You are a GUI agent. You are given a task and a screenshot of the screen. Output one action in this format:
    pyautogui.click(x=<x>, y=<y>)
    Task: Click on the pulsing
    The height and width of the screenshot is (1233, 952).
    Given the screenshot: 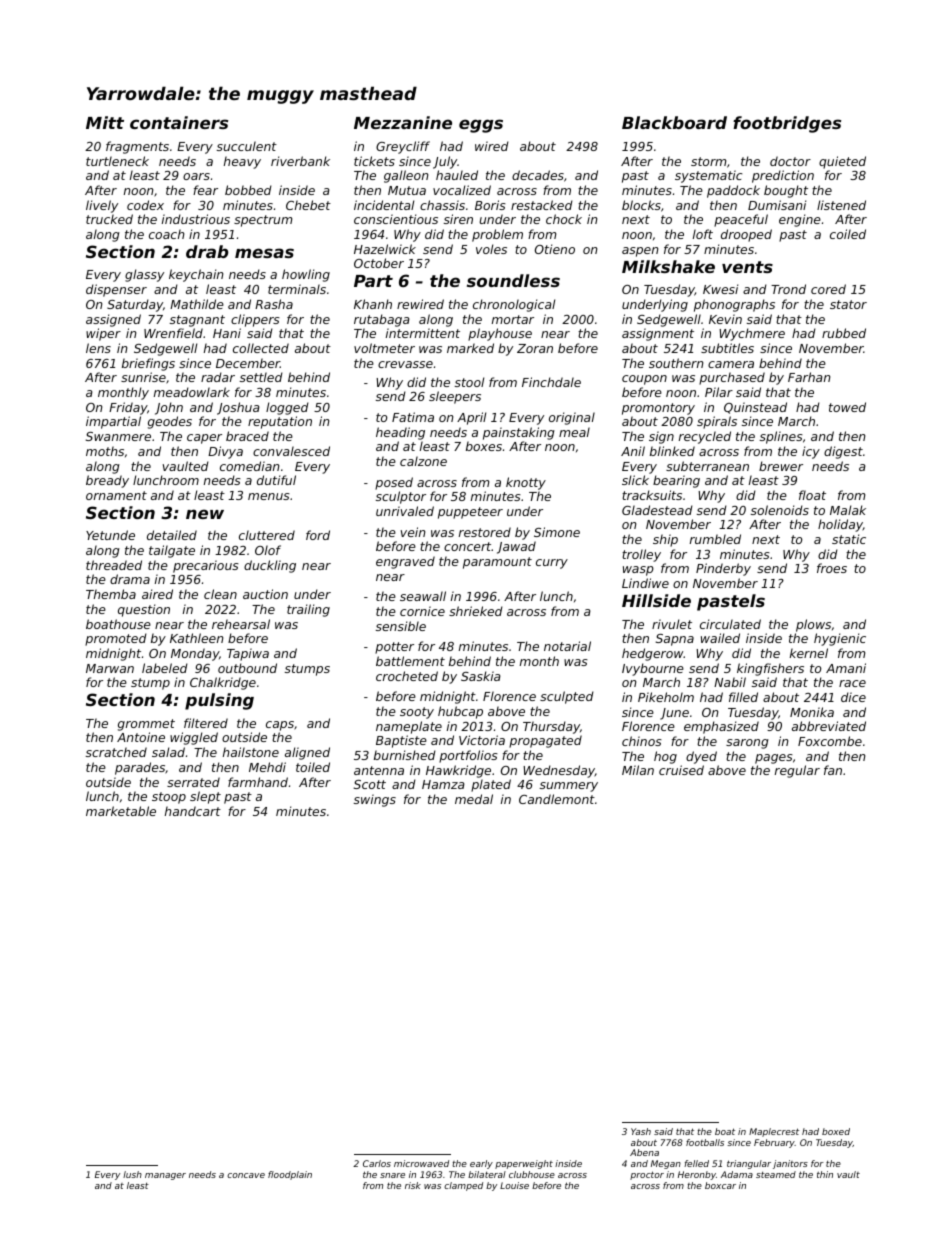 What is the action you would take?
    pyautogui.click(x=219, y=701)
